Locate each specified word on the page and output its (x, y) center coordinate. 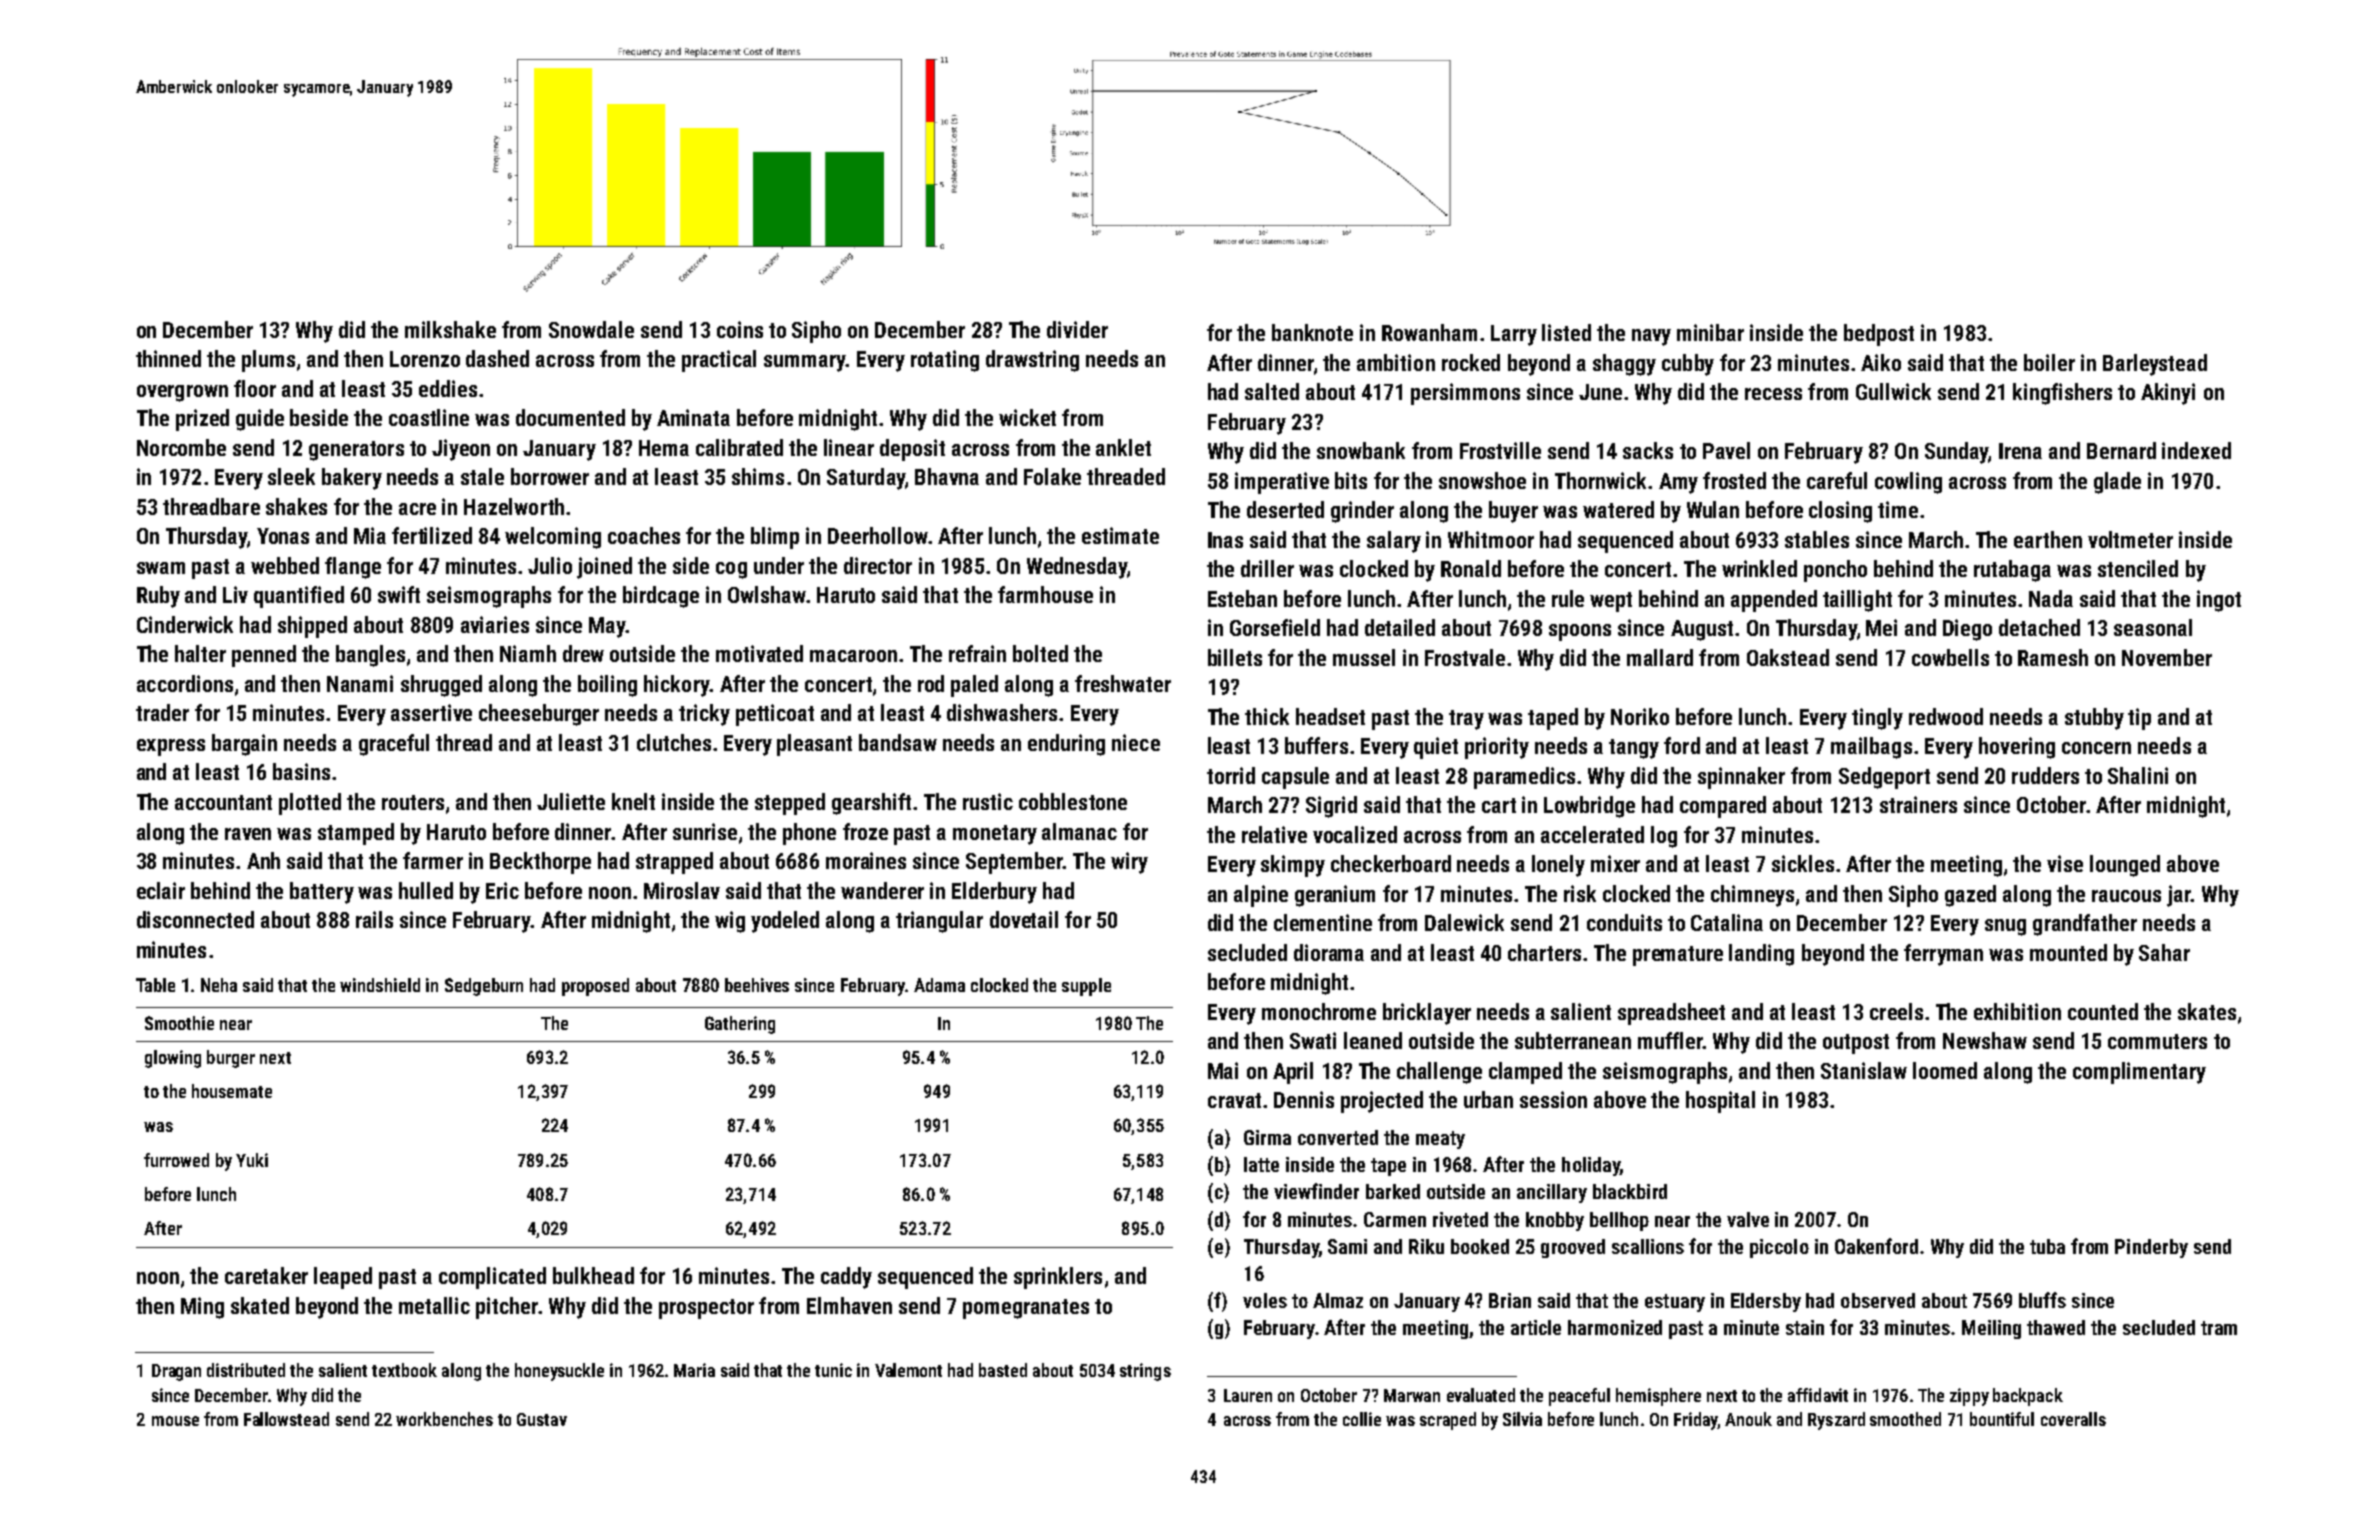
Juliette (571, 801)
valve (1748, 1219)
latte (1261, 1164)
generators (356, 451)
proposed (595, 987)
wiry (1129, 863)
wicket (1027, 417)
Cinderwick (185, 624)
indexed (2196, 450)
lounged (2125, 866)
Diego (1967, 630)
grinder (1362, 512)
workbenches (444, 1419)
